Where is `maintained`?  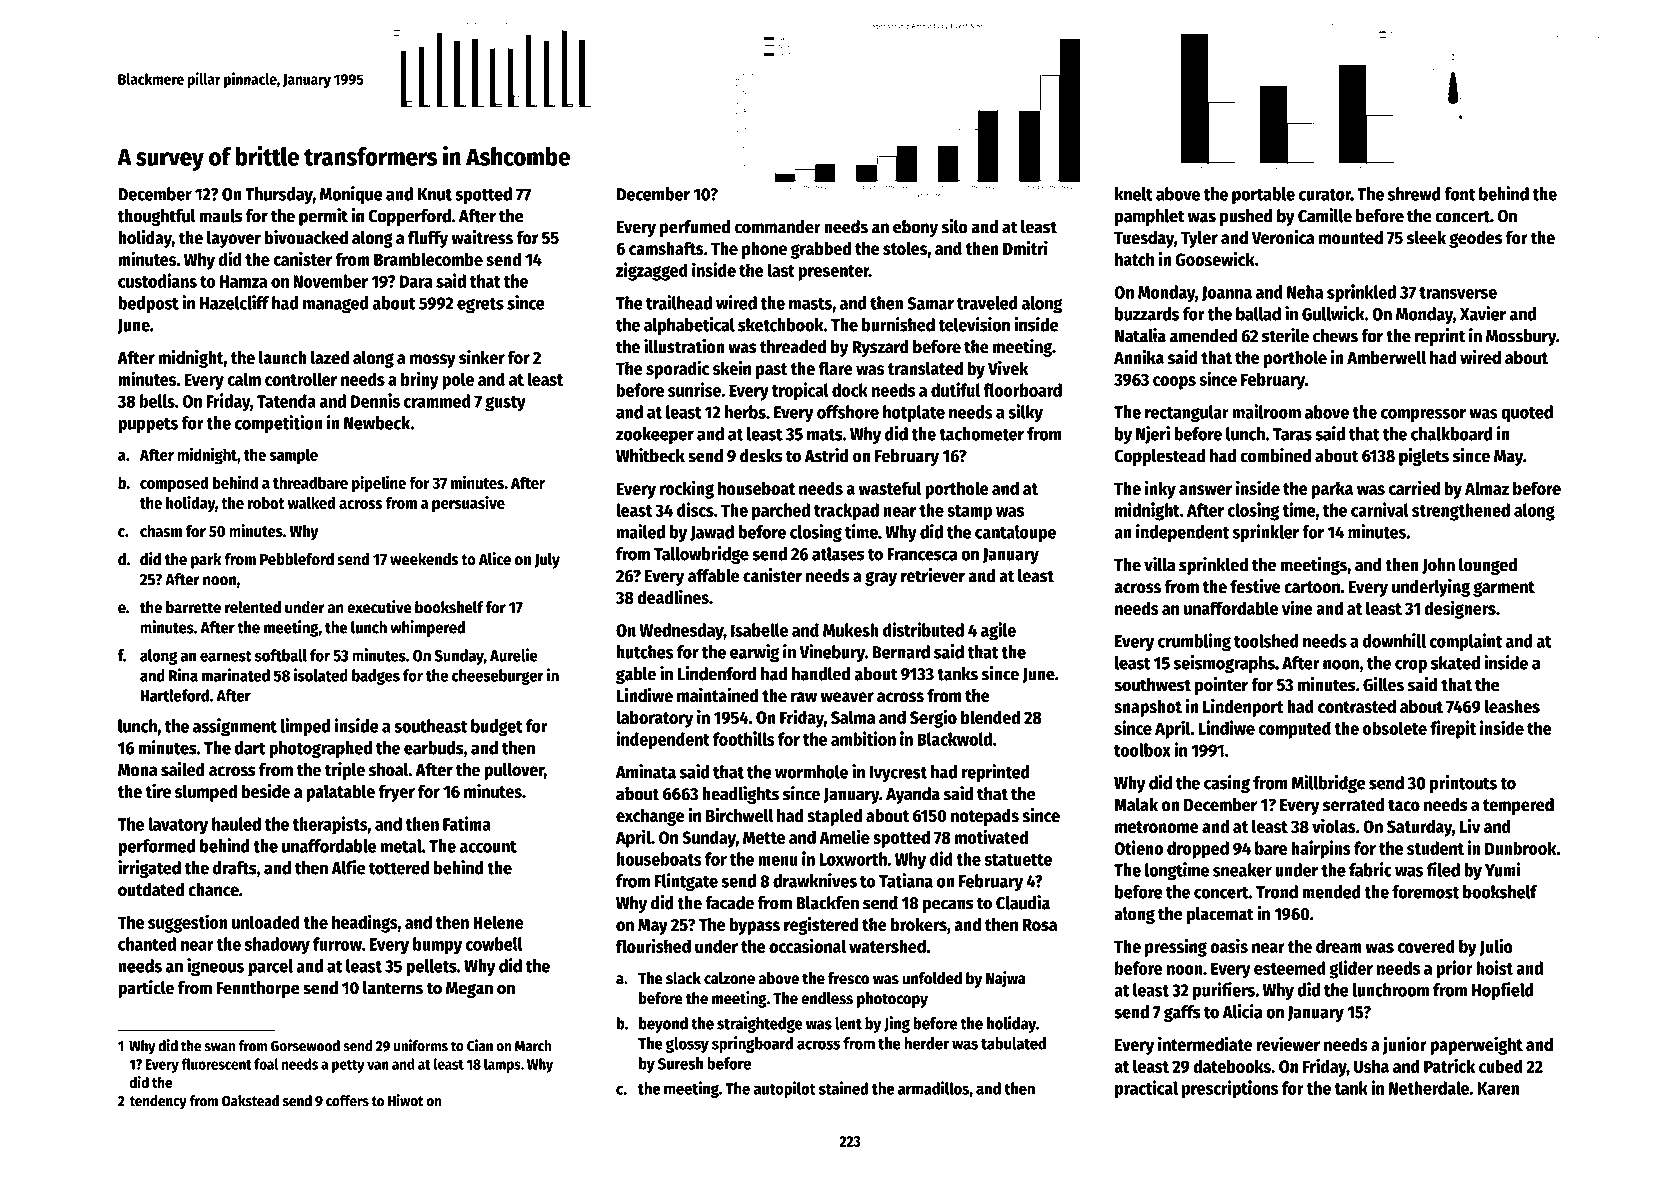 maintained is located at coordinates (718, 695).
